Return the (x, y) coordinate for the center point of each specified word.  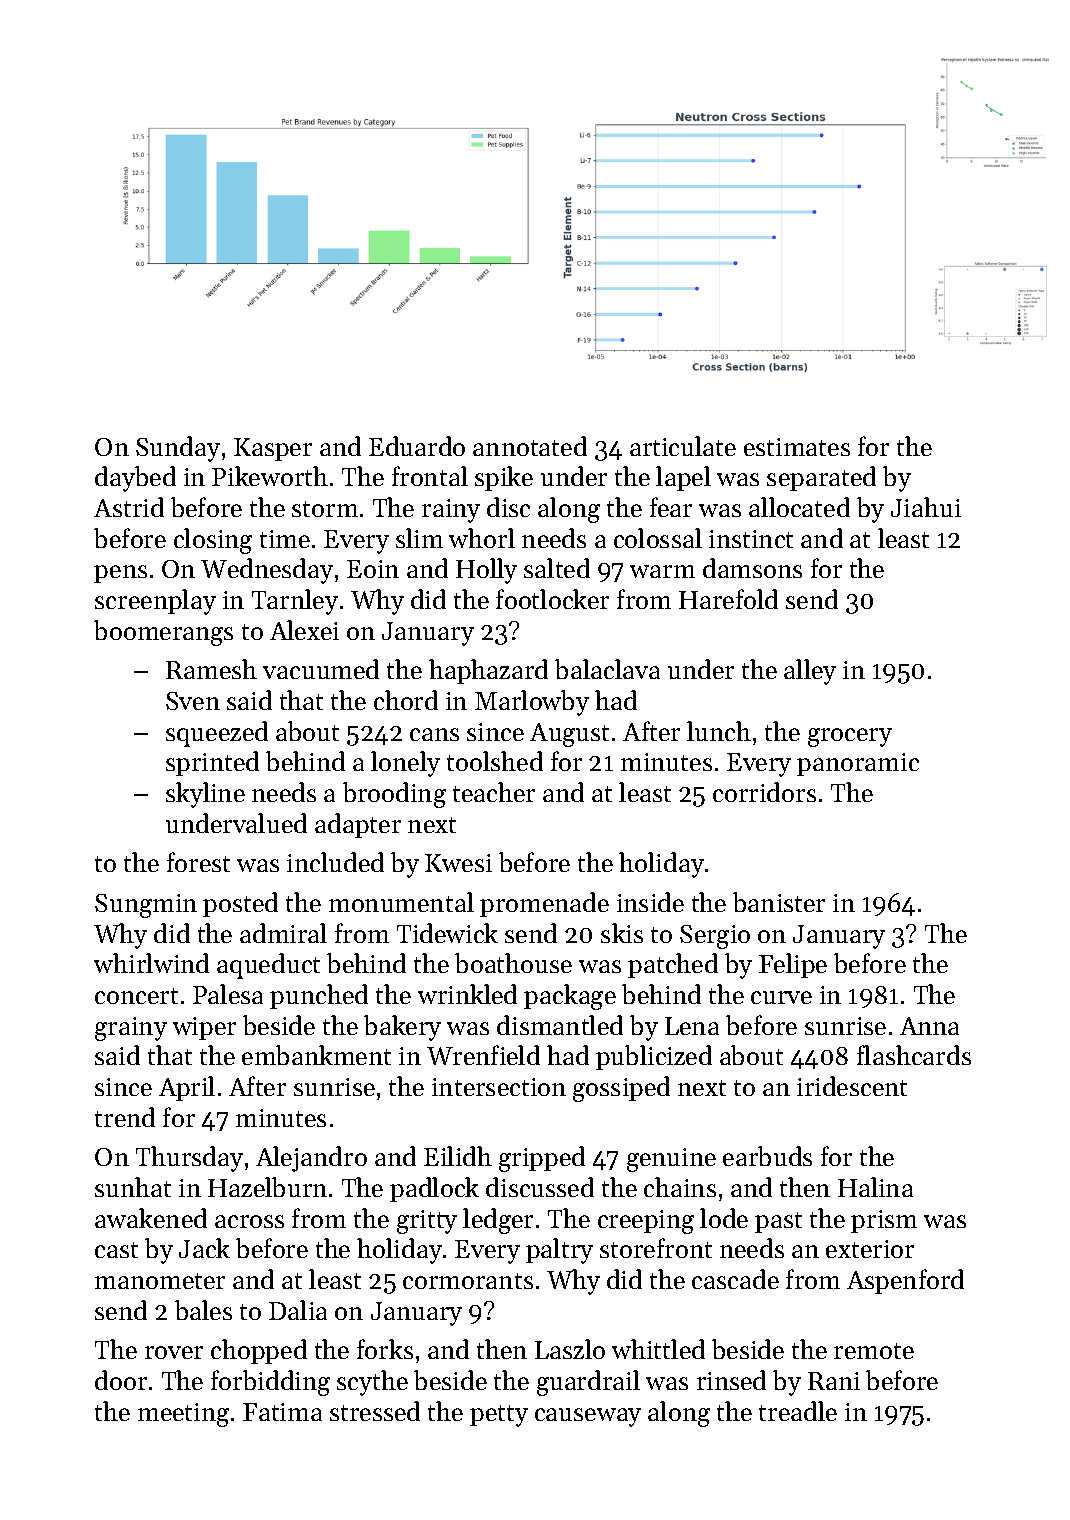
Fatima (282, 1412)
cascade (735, 1279)
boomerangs (163, 633)
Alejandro (311, 1159)
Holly (486, 571)
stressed (375, 1411)
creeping (646, 1222)
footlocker (552, 599)
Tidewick (447, 933)
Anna (929, 1026)
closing (213, 541)
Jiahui (926, 507)
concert (136, 996)
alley (810, 672)
